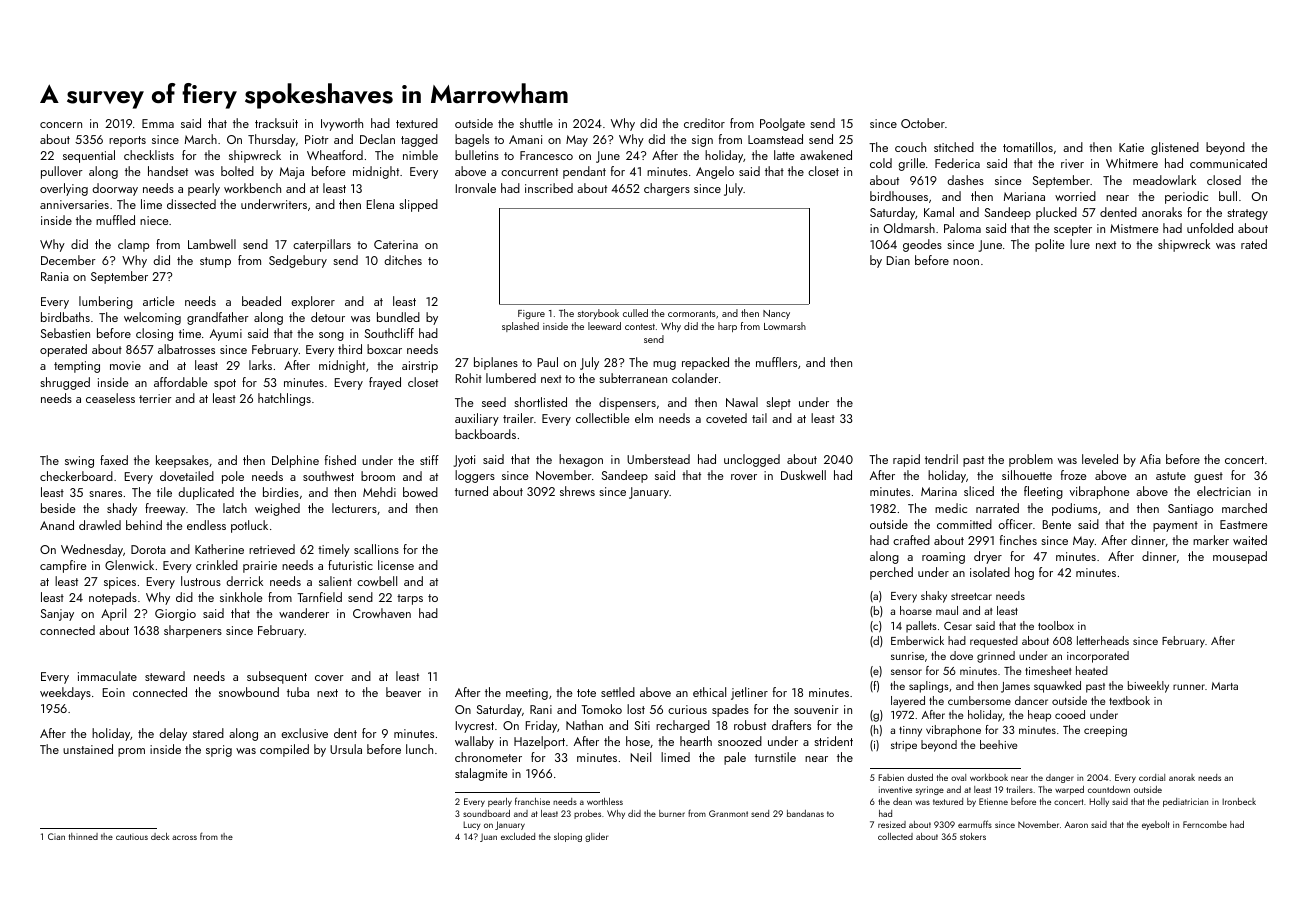  I want to click on pendant, so click(584, 172).
